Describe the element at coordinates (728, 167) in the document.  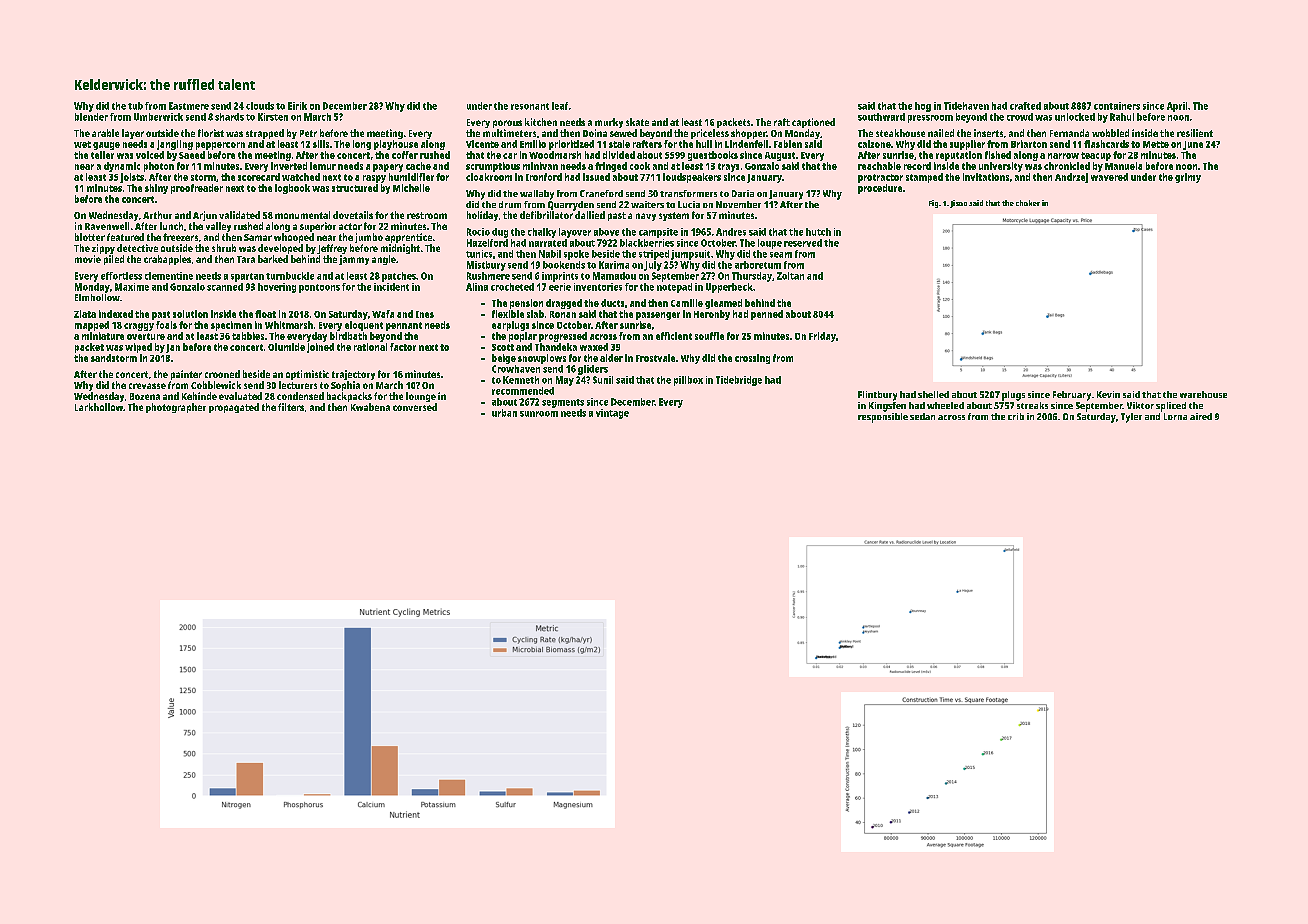
I see `trays` at that location.
